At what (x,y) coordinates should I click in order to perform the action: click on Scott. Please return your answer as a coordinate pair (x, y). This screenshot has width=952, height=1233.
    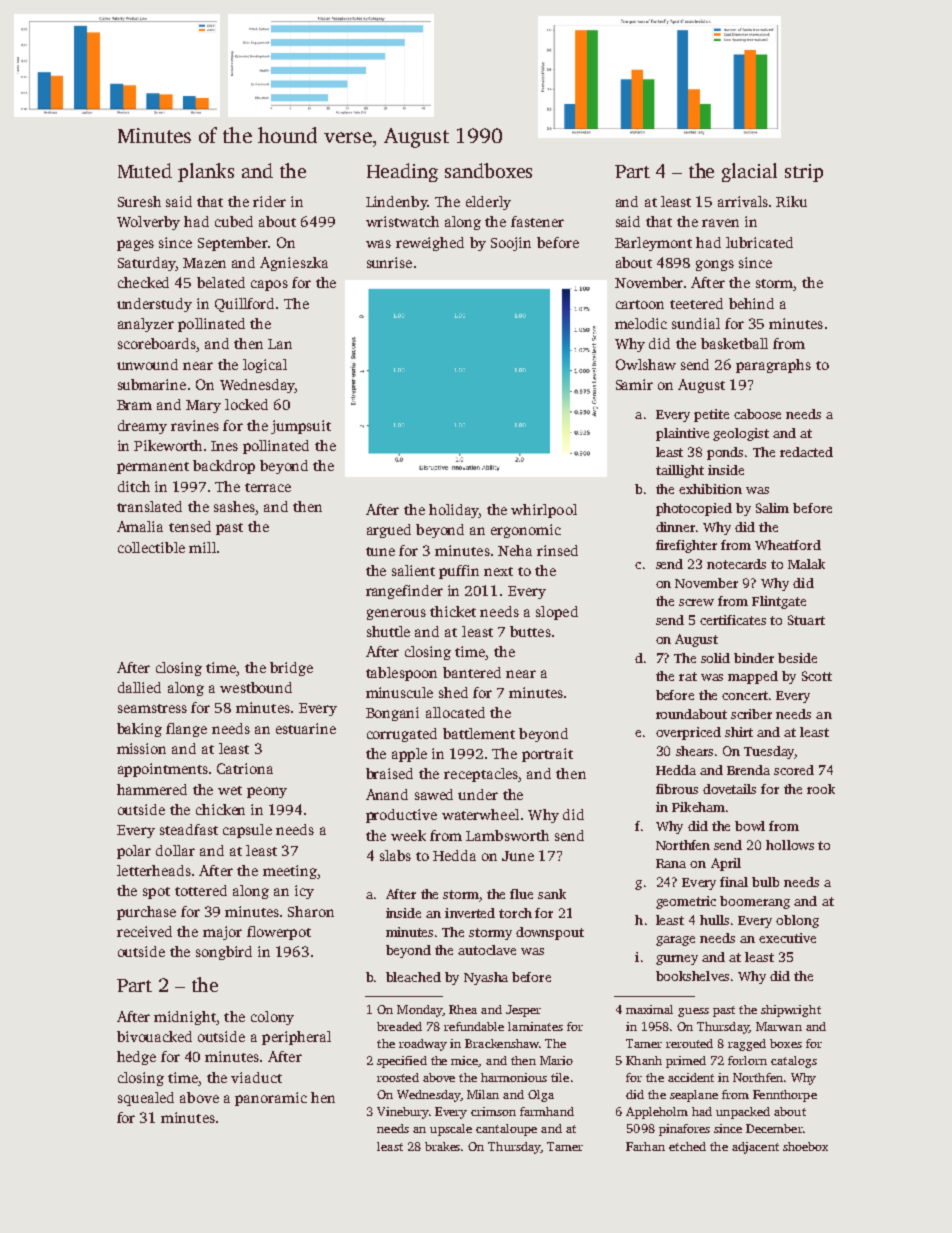
    Looking at the image, I should click on (817, 676).
